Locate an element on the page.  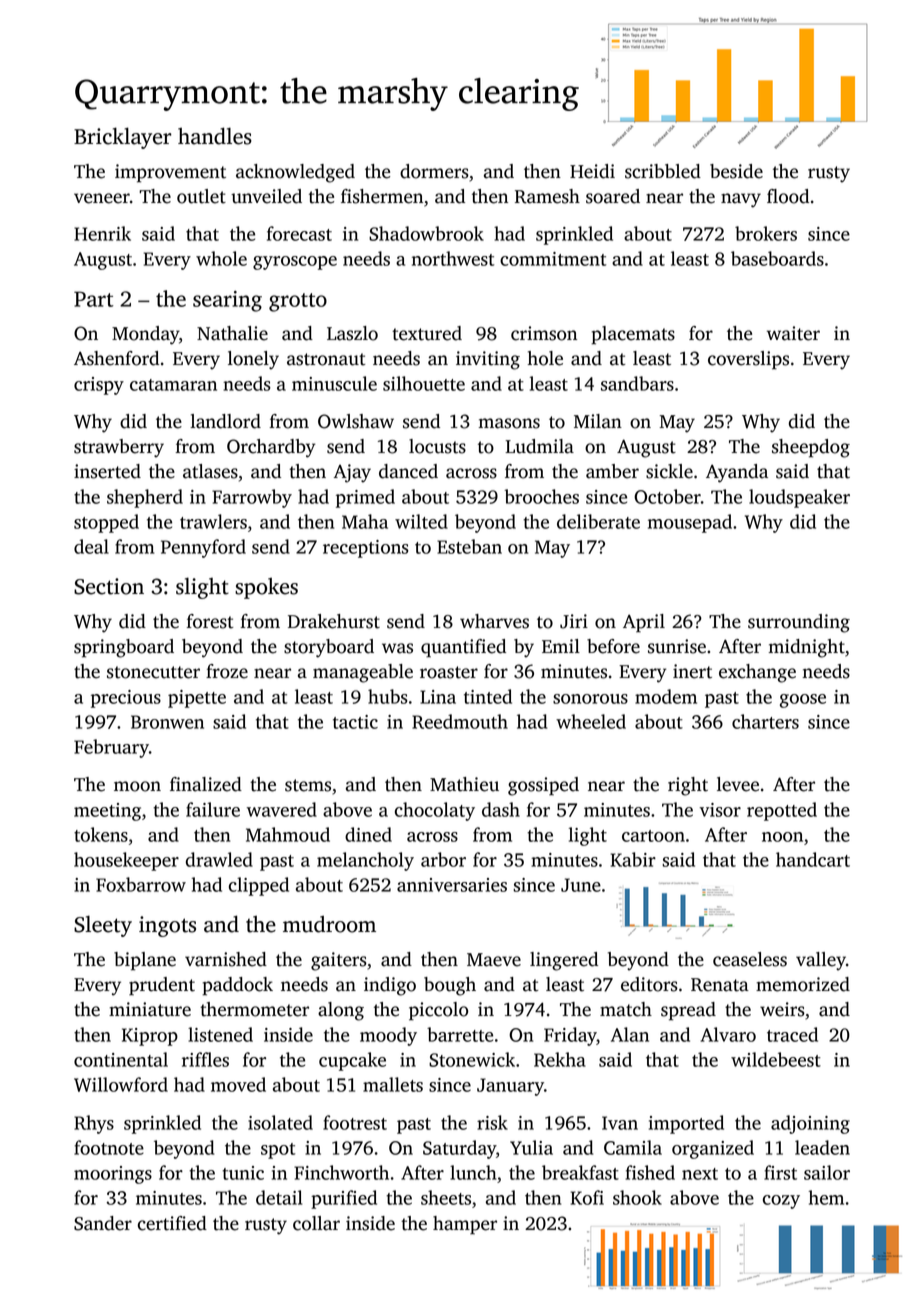
weirs is located at coordinates (782, 1009).
